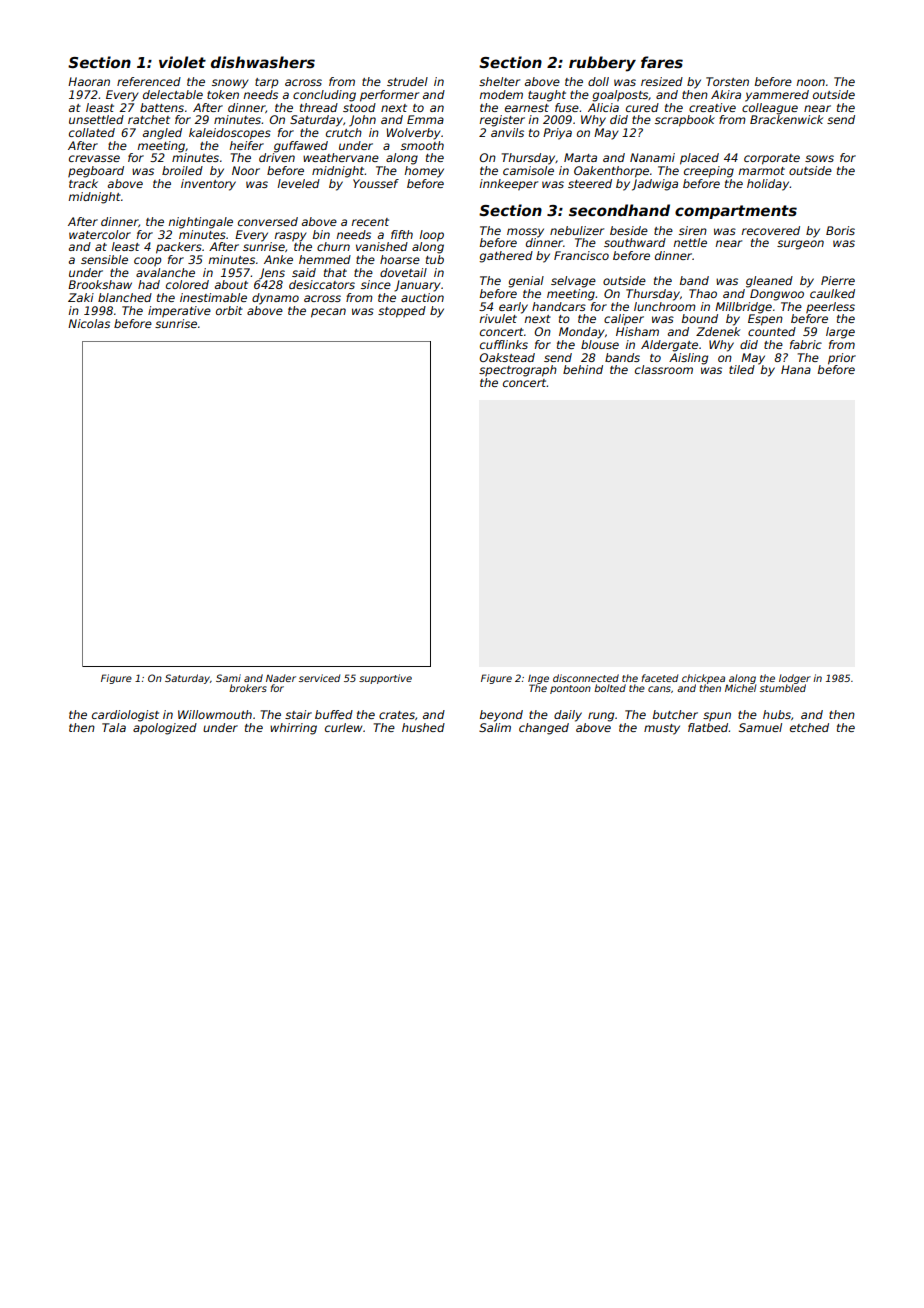 The image size is (924, 1308). I want to click on Espen, so click(765, 320).
